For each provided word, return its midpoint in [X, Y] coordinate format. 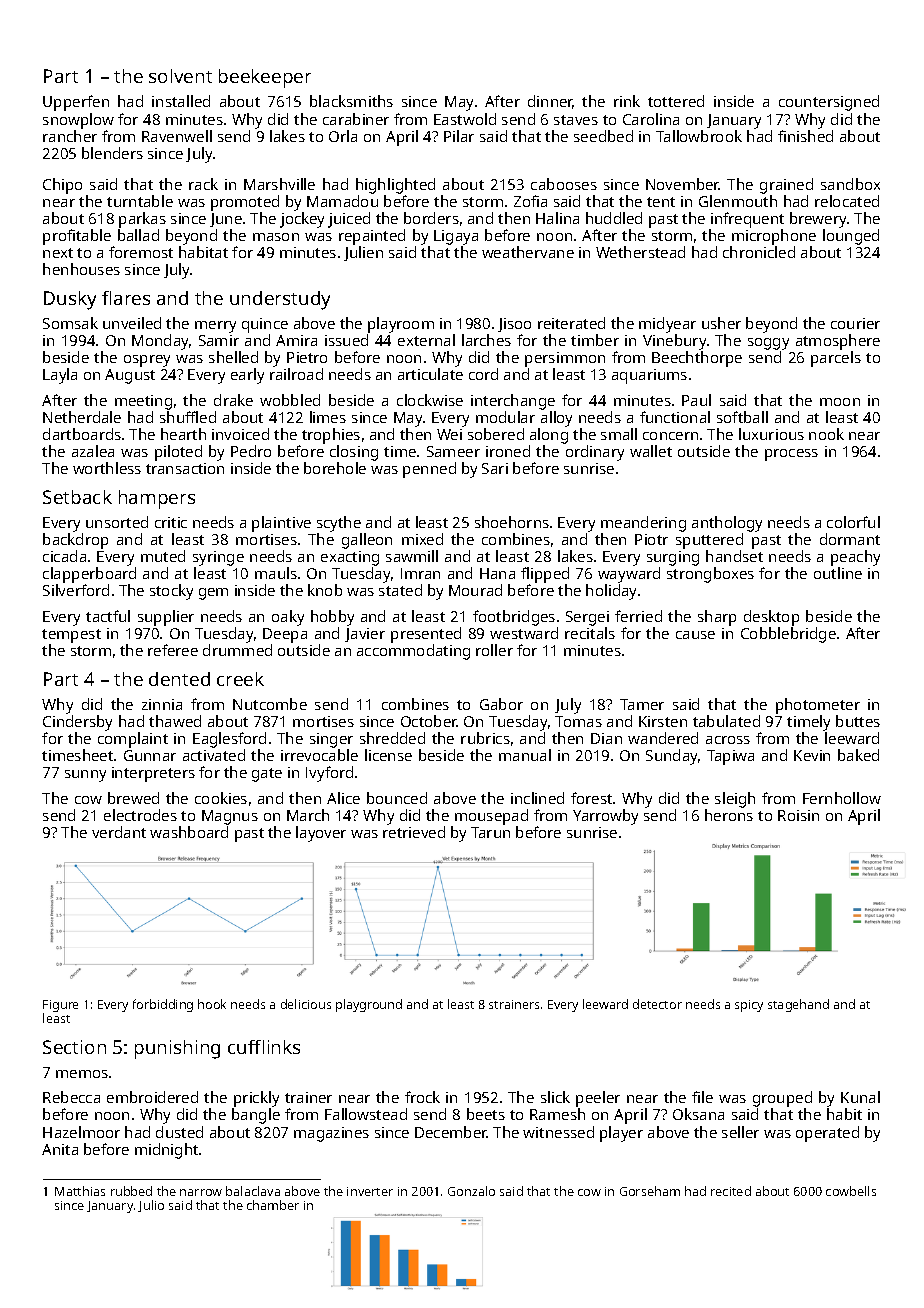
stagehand [798, 1005]
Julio [151, 1206]
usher [721, 323]
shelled [233, 357]
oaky [288, 618]
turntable [140, 201]
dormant [850, 539]
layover [321, 834]
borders [431, 218]
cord [483, 374]
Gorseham [650, 1191]
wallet [651, 451]
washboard [189, 832]
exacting [350, 558]
